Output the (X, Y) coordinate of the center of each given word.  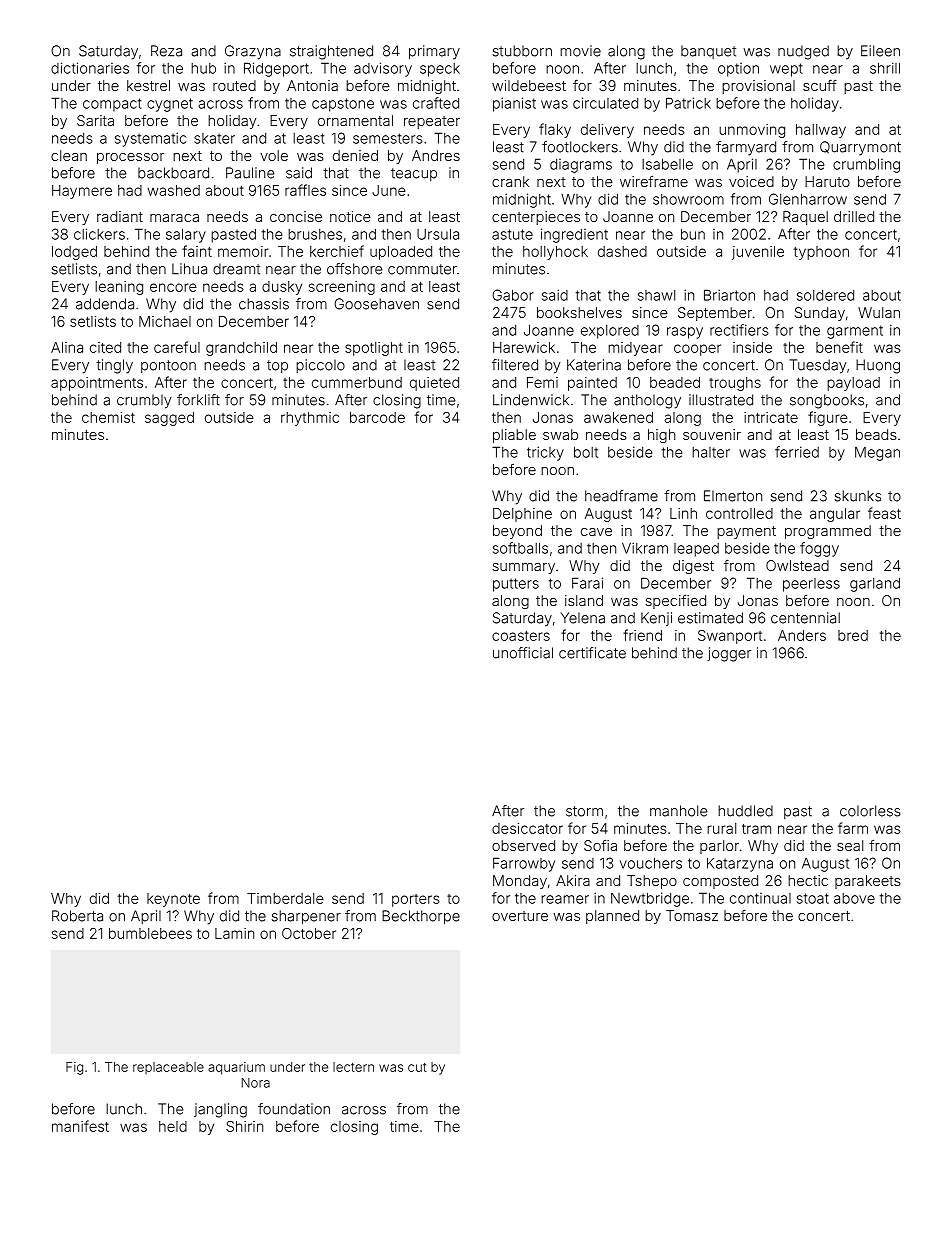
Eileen (880, 51)
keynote (173, 900)
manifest (80, 1126)
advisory (383, 69)
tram (756, 829)
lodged (74, 253)
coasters (521, 636)
